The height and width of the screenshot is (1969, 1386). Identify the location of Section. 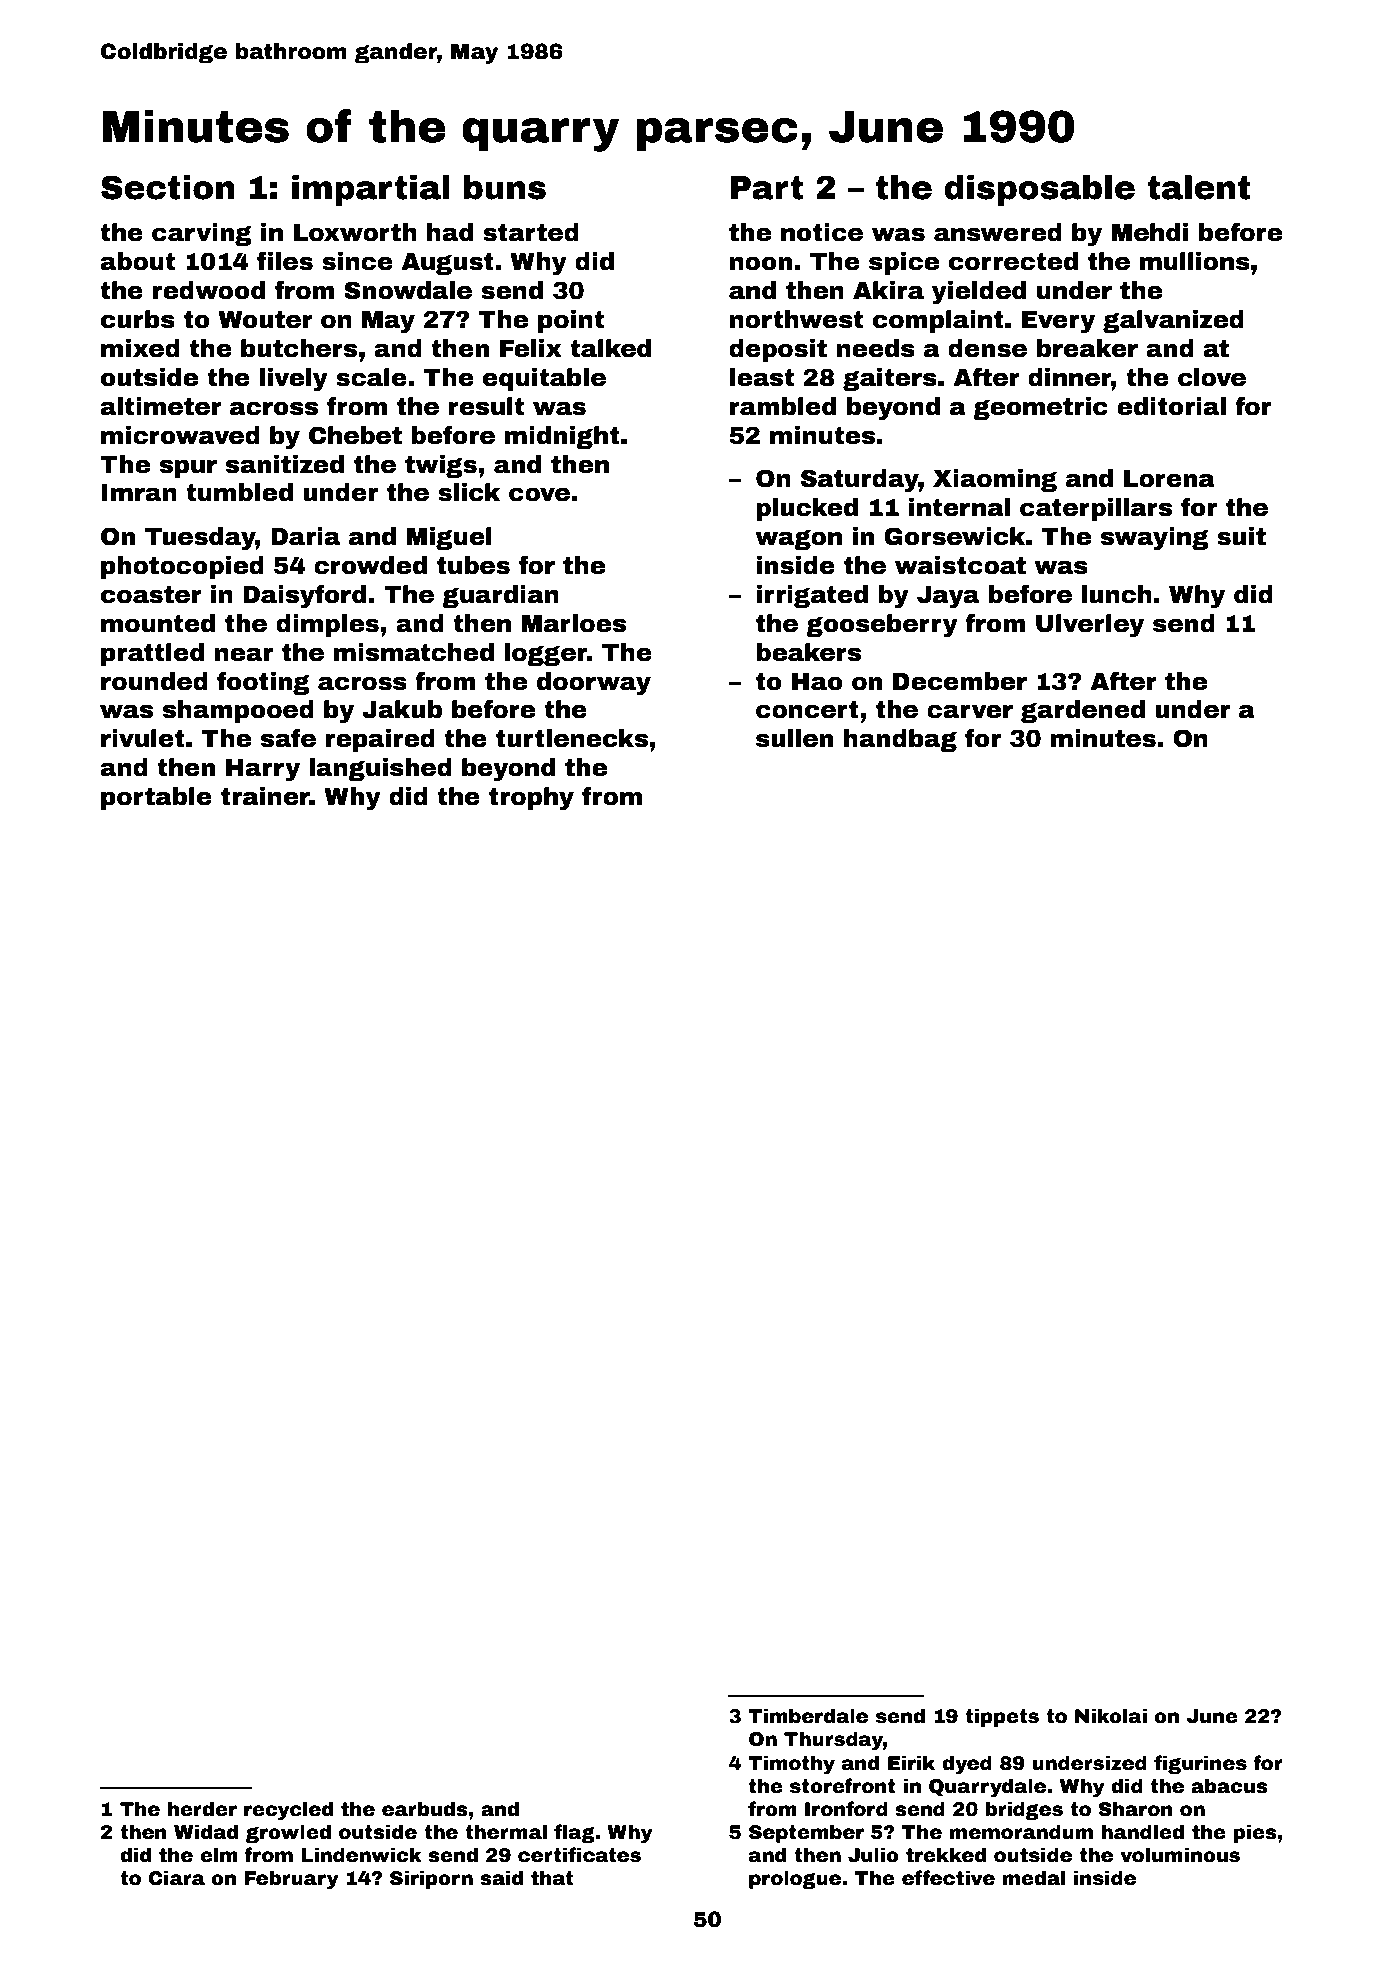
(167, 187).
